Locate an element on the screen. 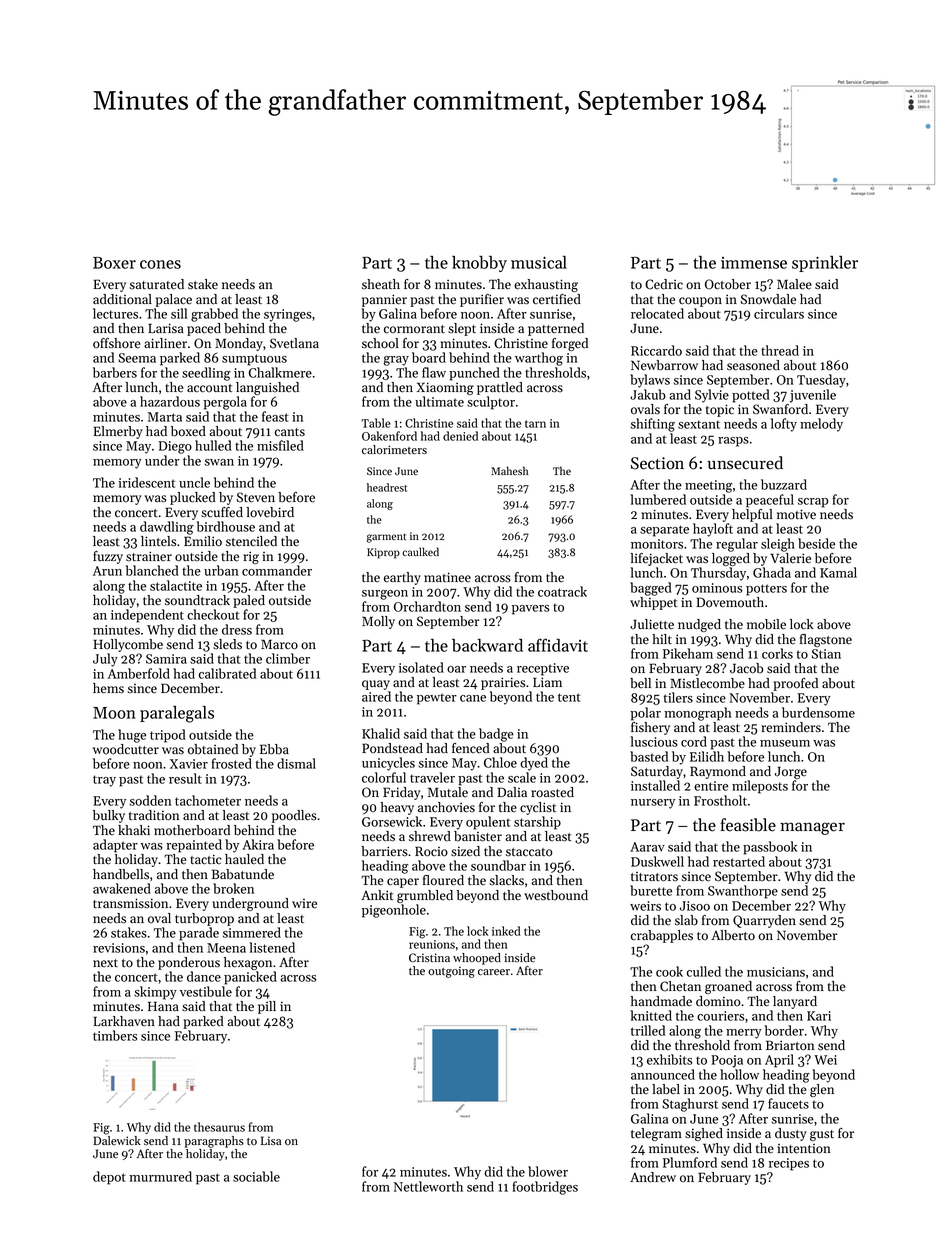  glen is located at coordinates (822, 1090).
